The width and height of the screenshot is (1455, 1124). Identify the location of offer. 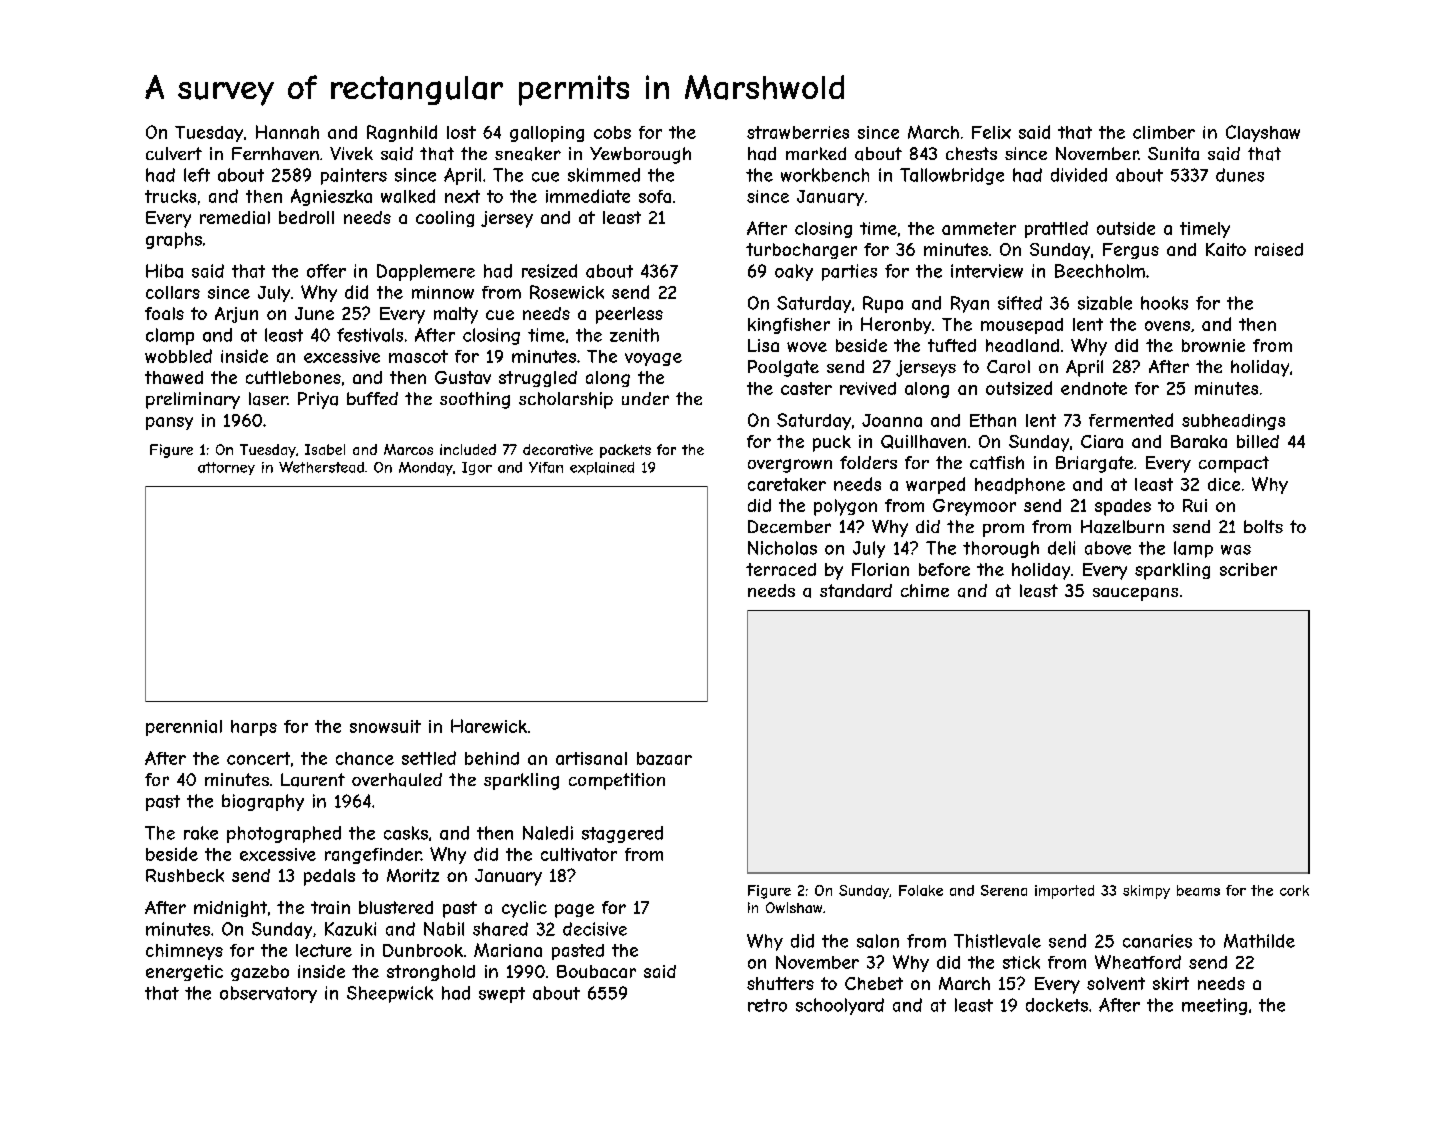
(326, 271).
